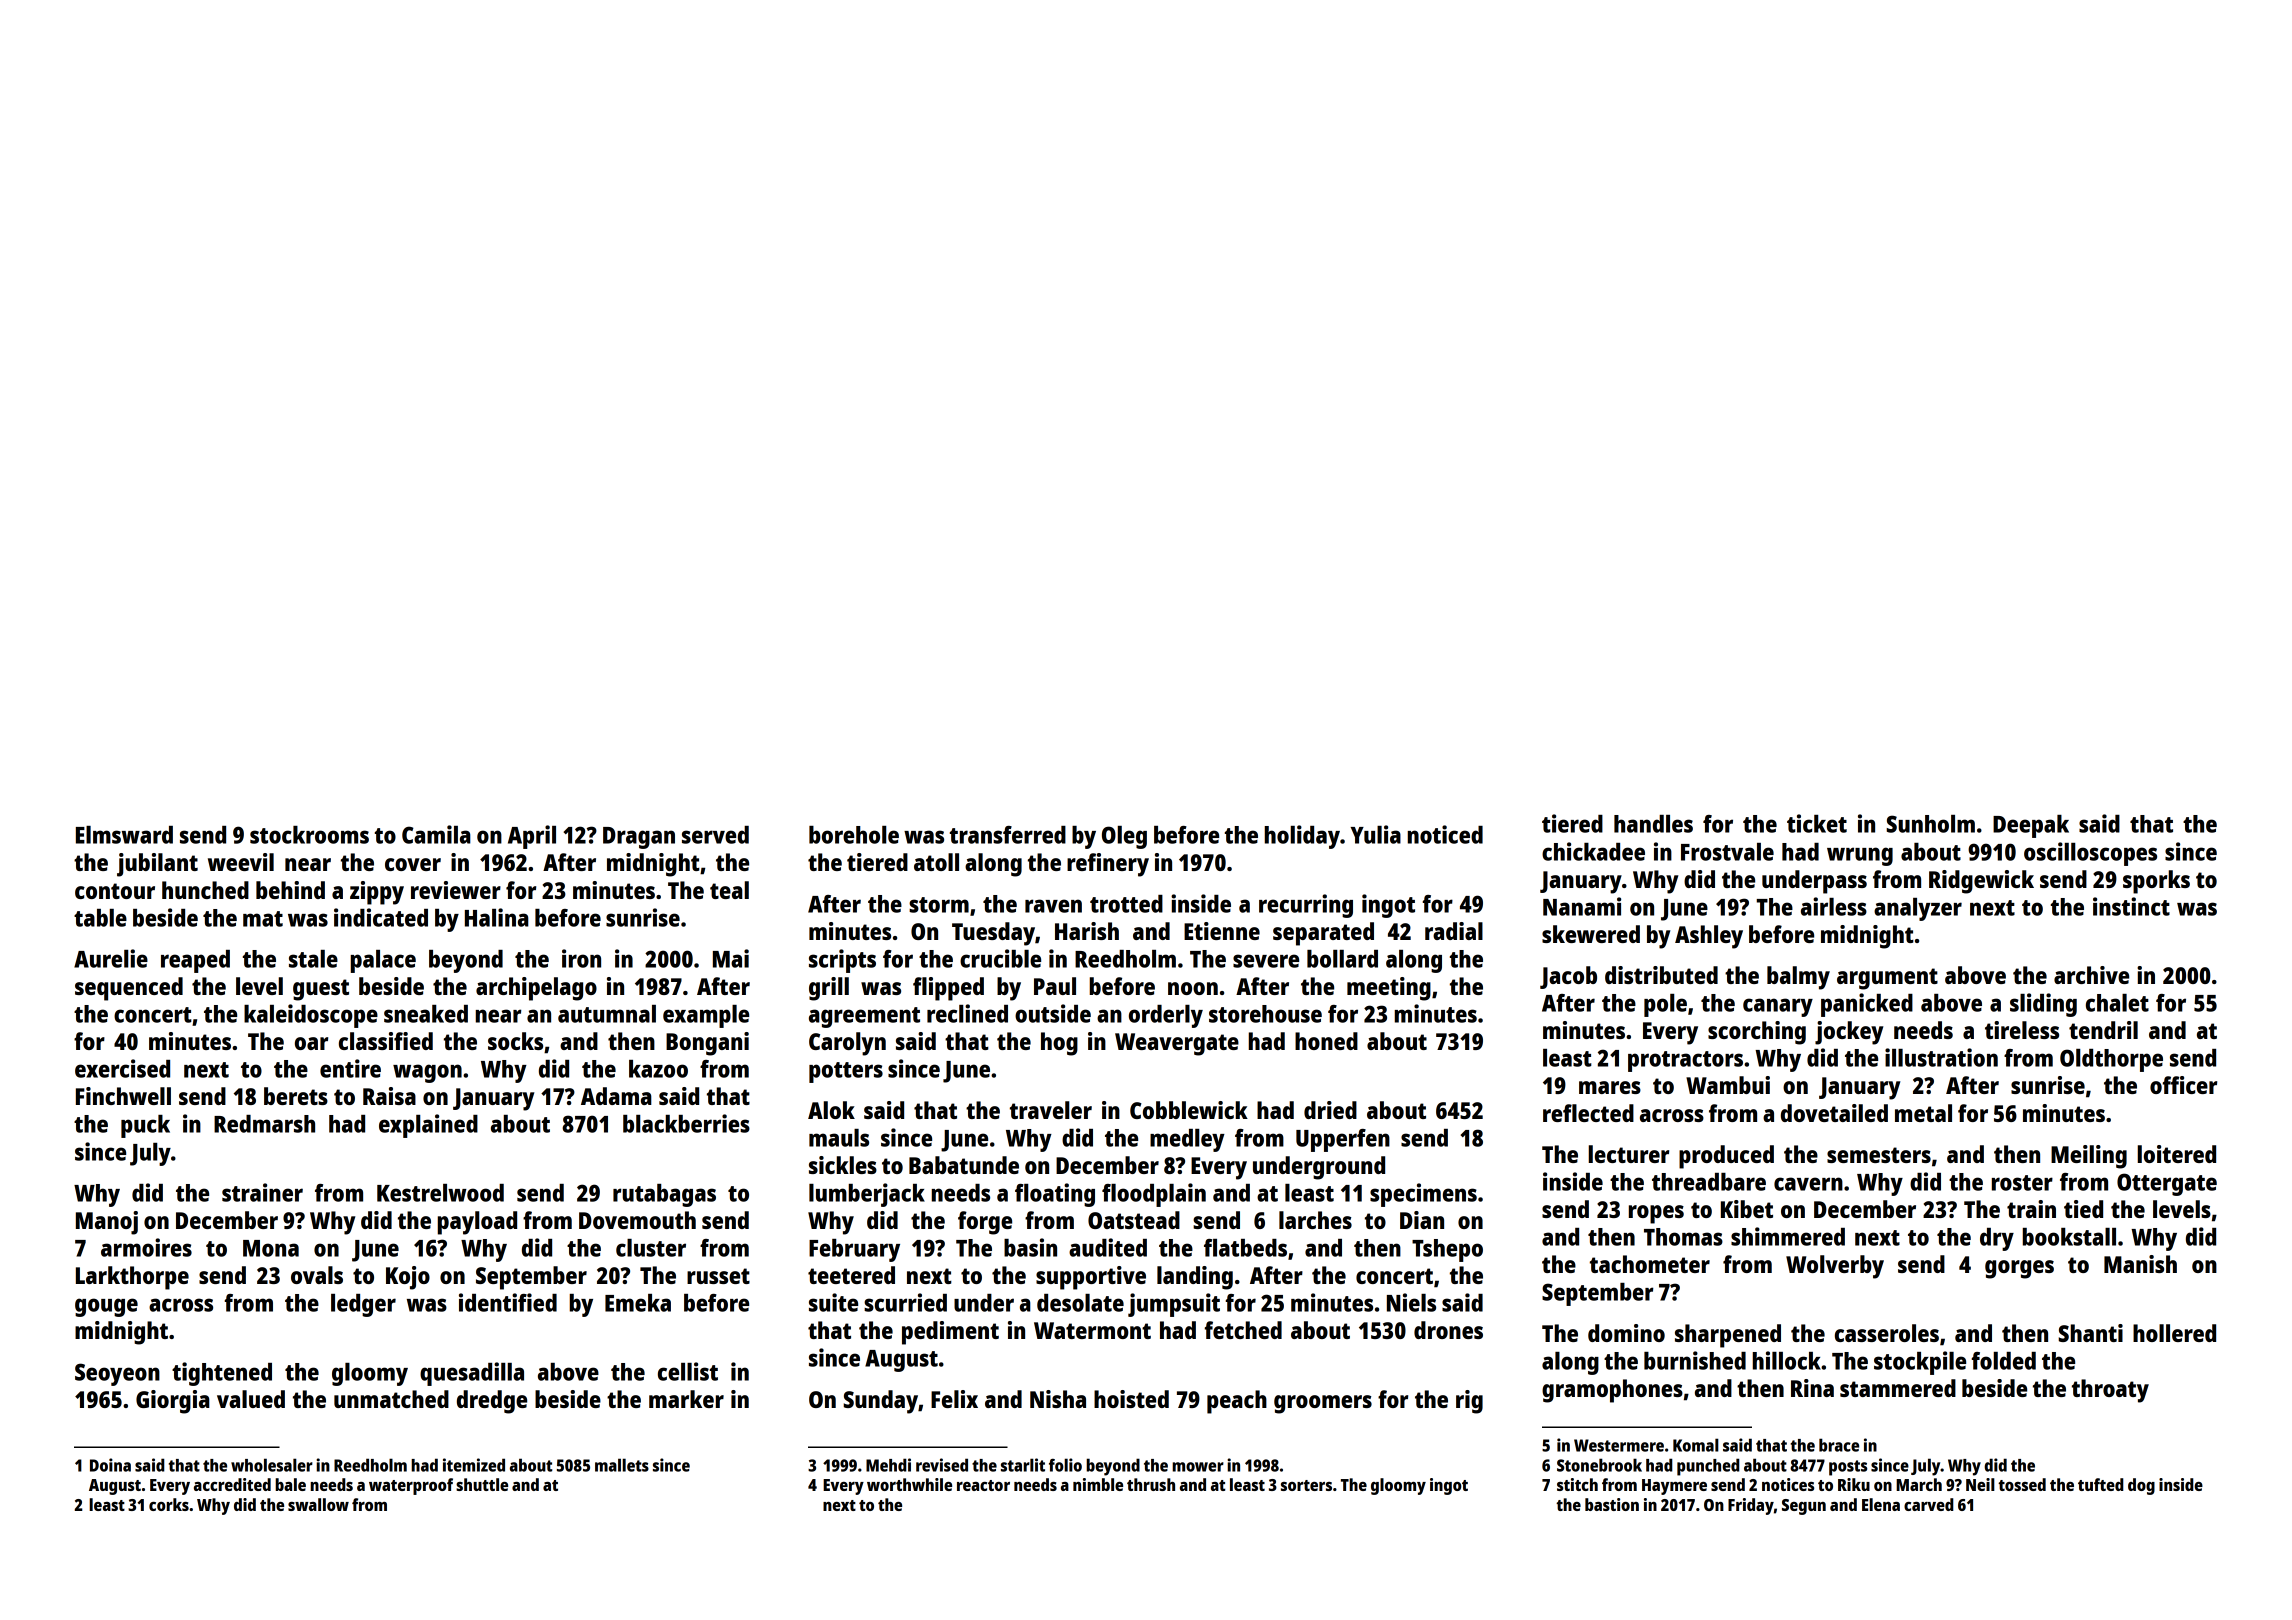  Describe the element at coordinates (1650, 1264) in the image. I see `tachometer` at that location.
